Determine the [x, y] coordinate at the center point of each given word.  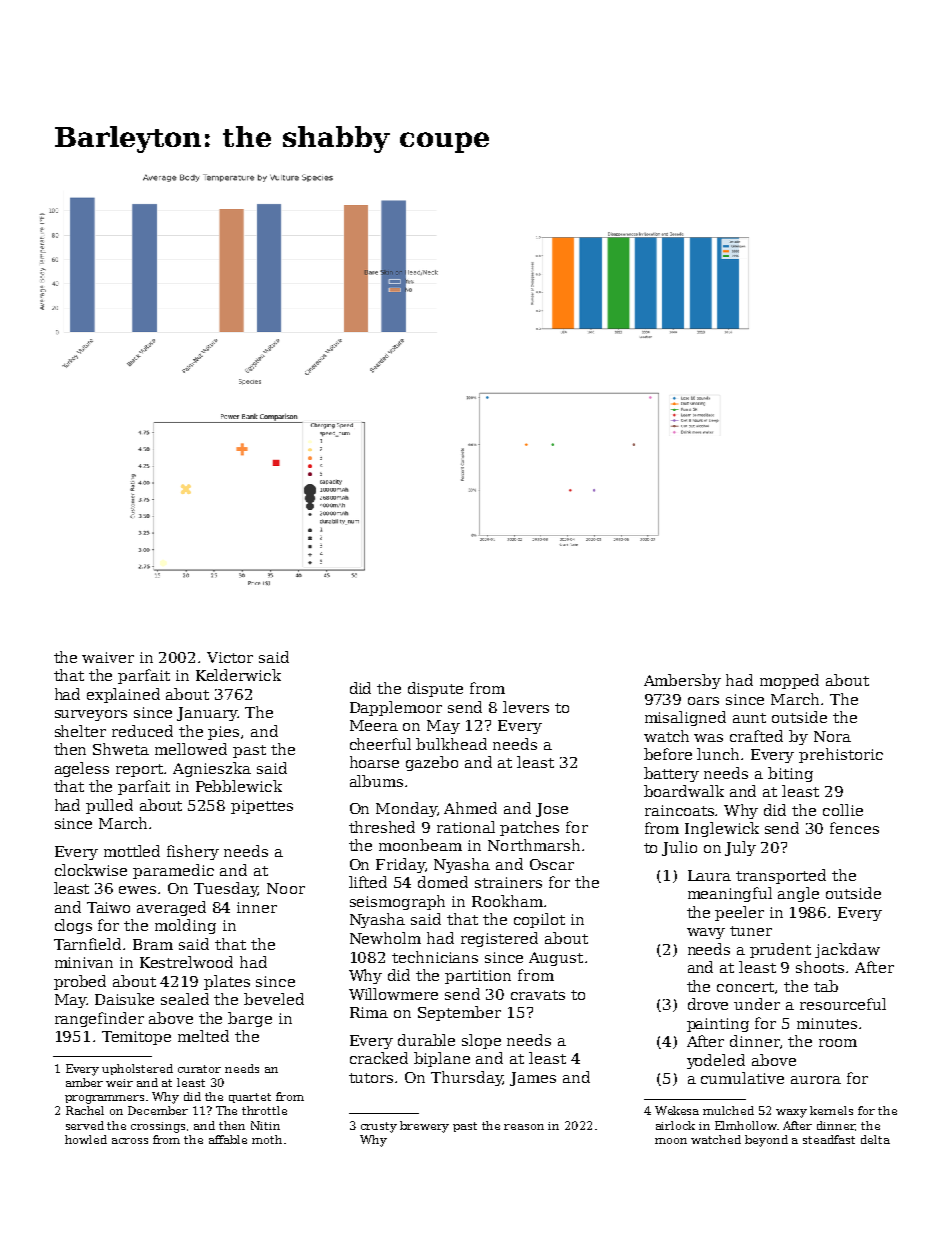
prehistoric [841, 755]
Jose [552, 810]
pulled [109, 806]
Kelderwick [238, 675]
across [130, 1141]
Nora [832, 736]
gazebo [432, 763]
